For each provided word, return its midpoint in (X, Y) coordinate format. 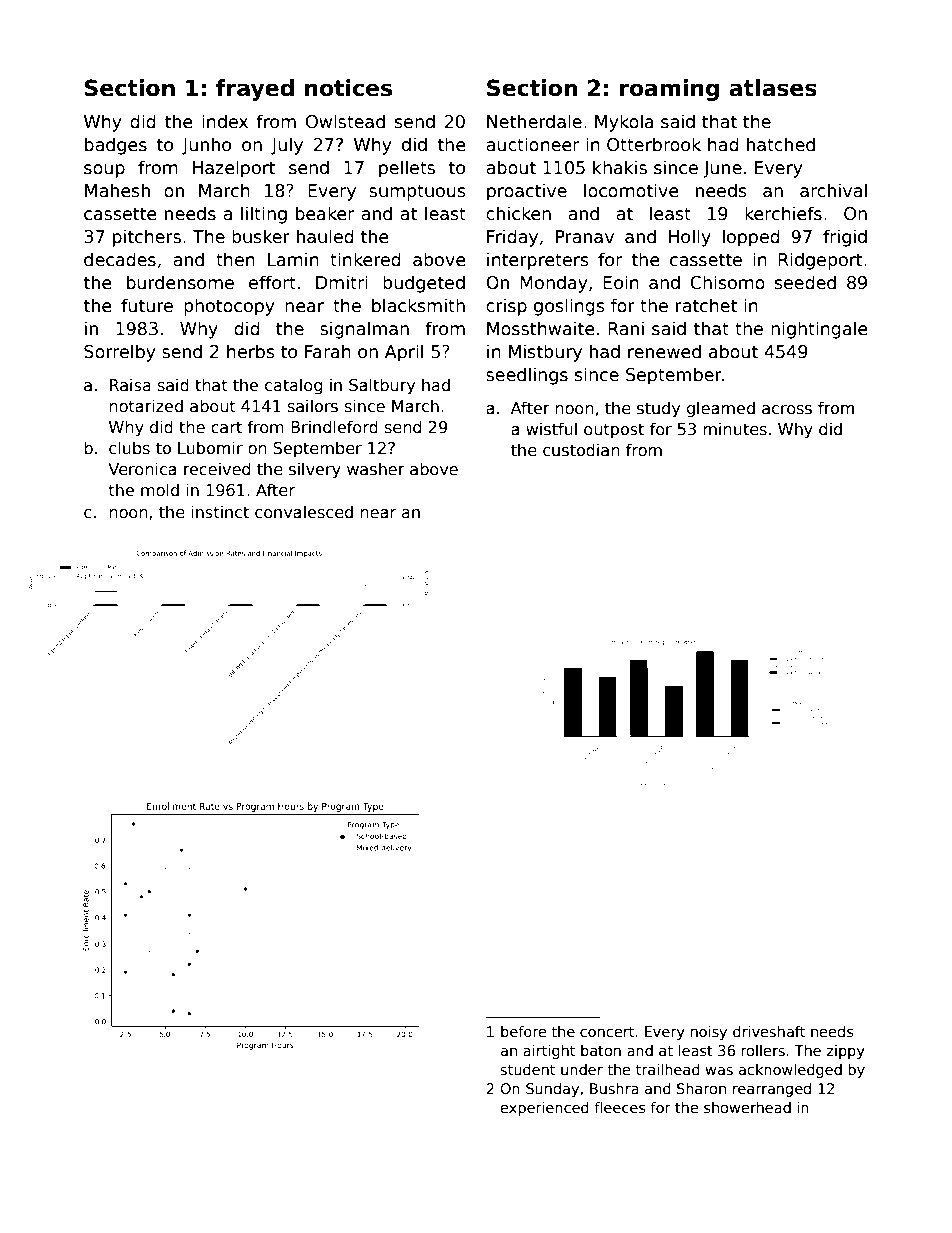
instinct (220, 512)
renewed (664, 351)
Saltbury (382, 386)
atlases (773, 88)
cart (226, 427)
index (225, 121)
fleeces (619, 1107)
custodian (581, 450)
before (524, 1031)
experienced (544, 1109)
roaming (669, 90)
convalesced (304, 512)
